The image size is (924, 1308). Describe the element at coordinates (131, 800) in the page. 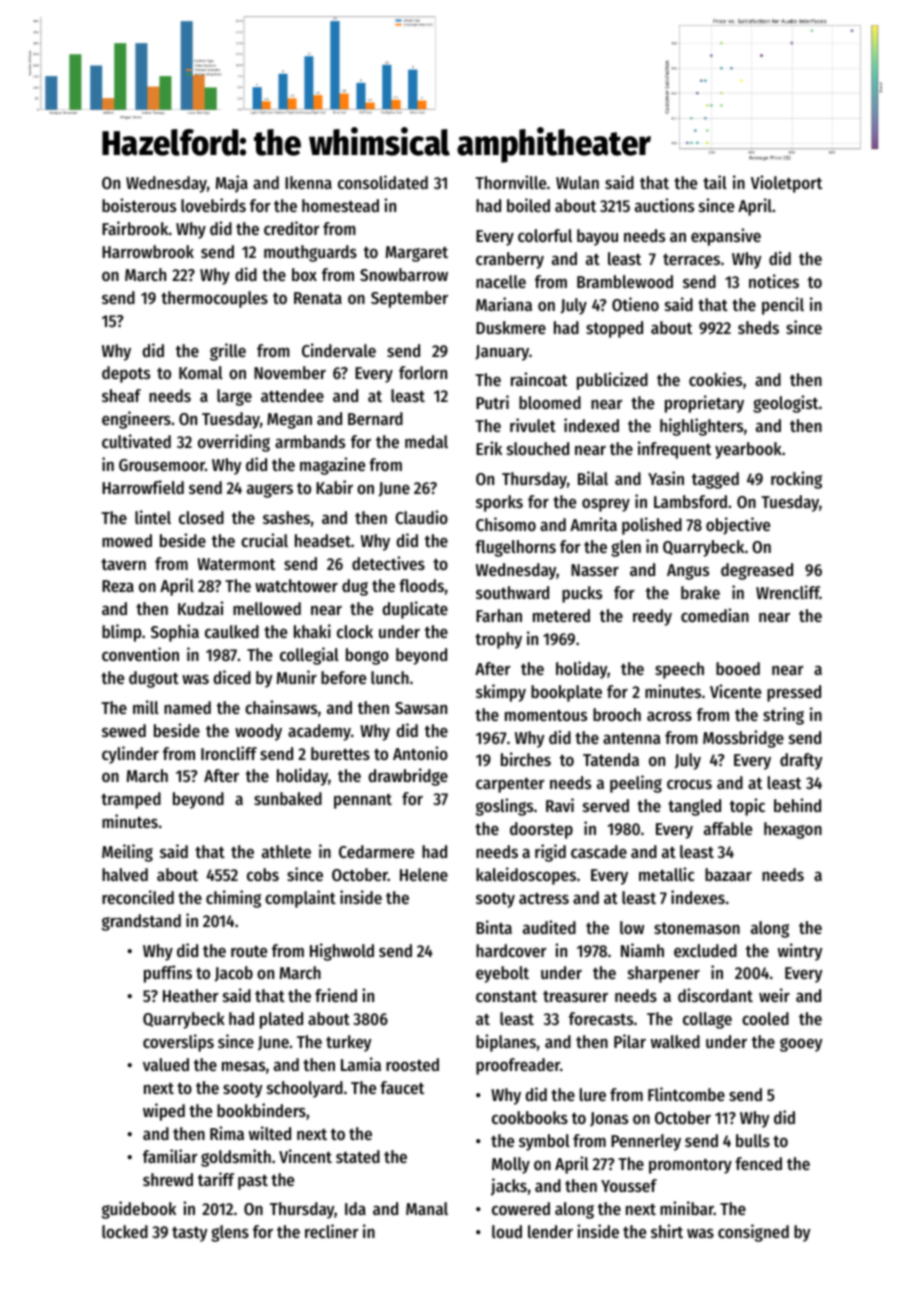

I see `tramped` at that location.
